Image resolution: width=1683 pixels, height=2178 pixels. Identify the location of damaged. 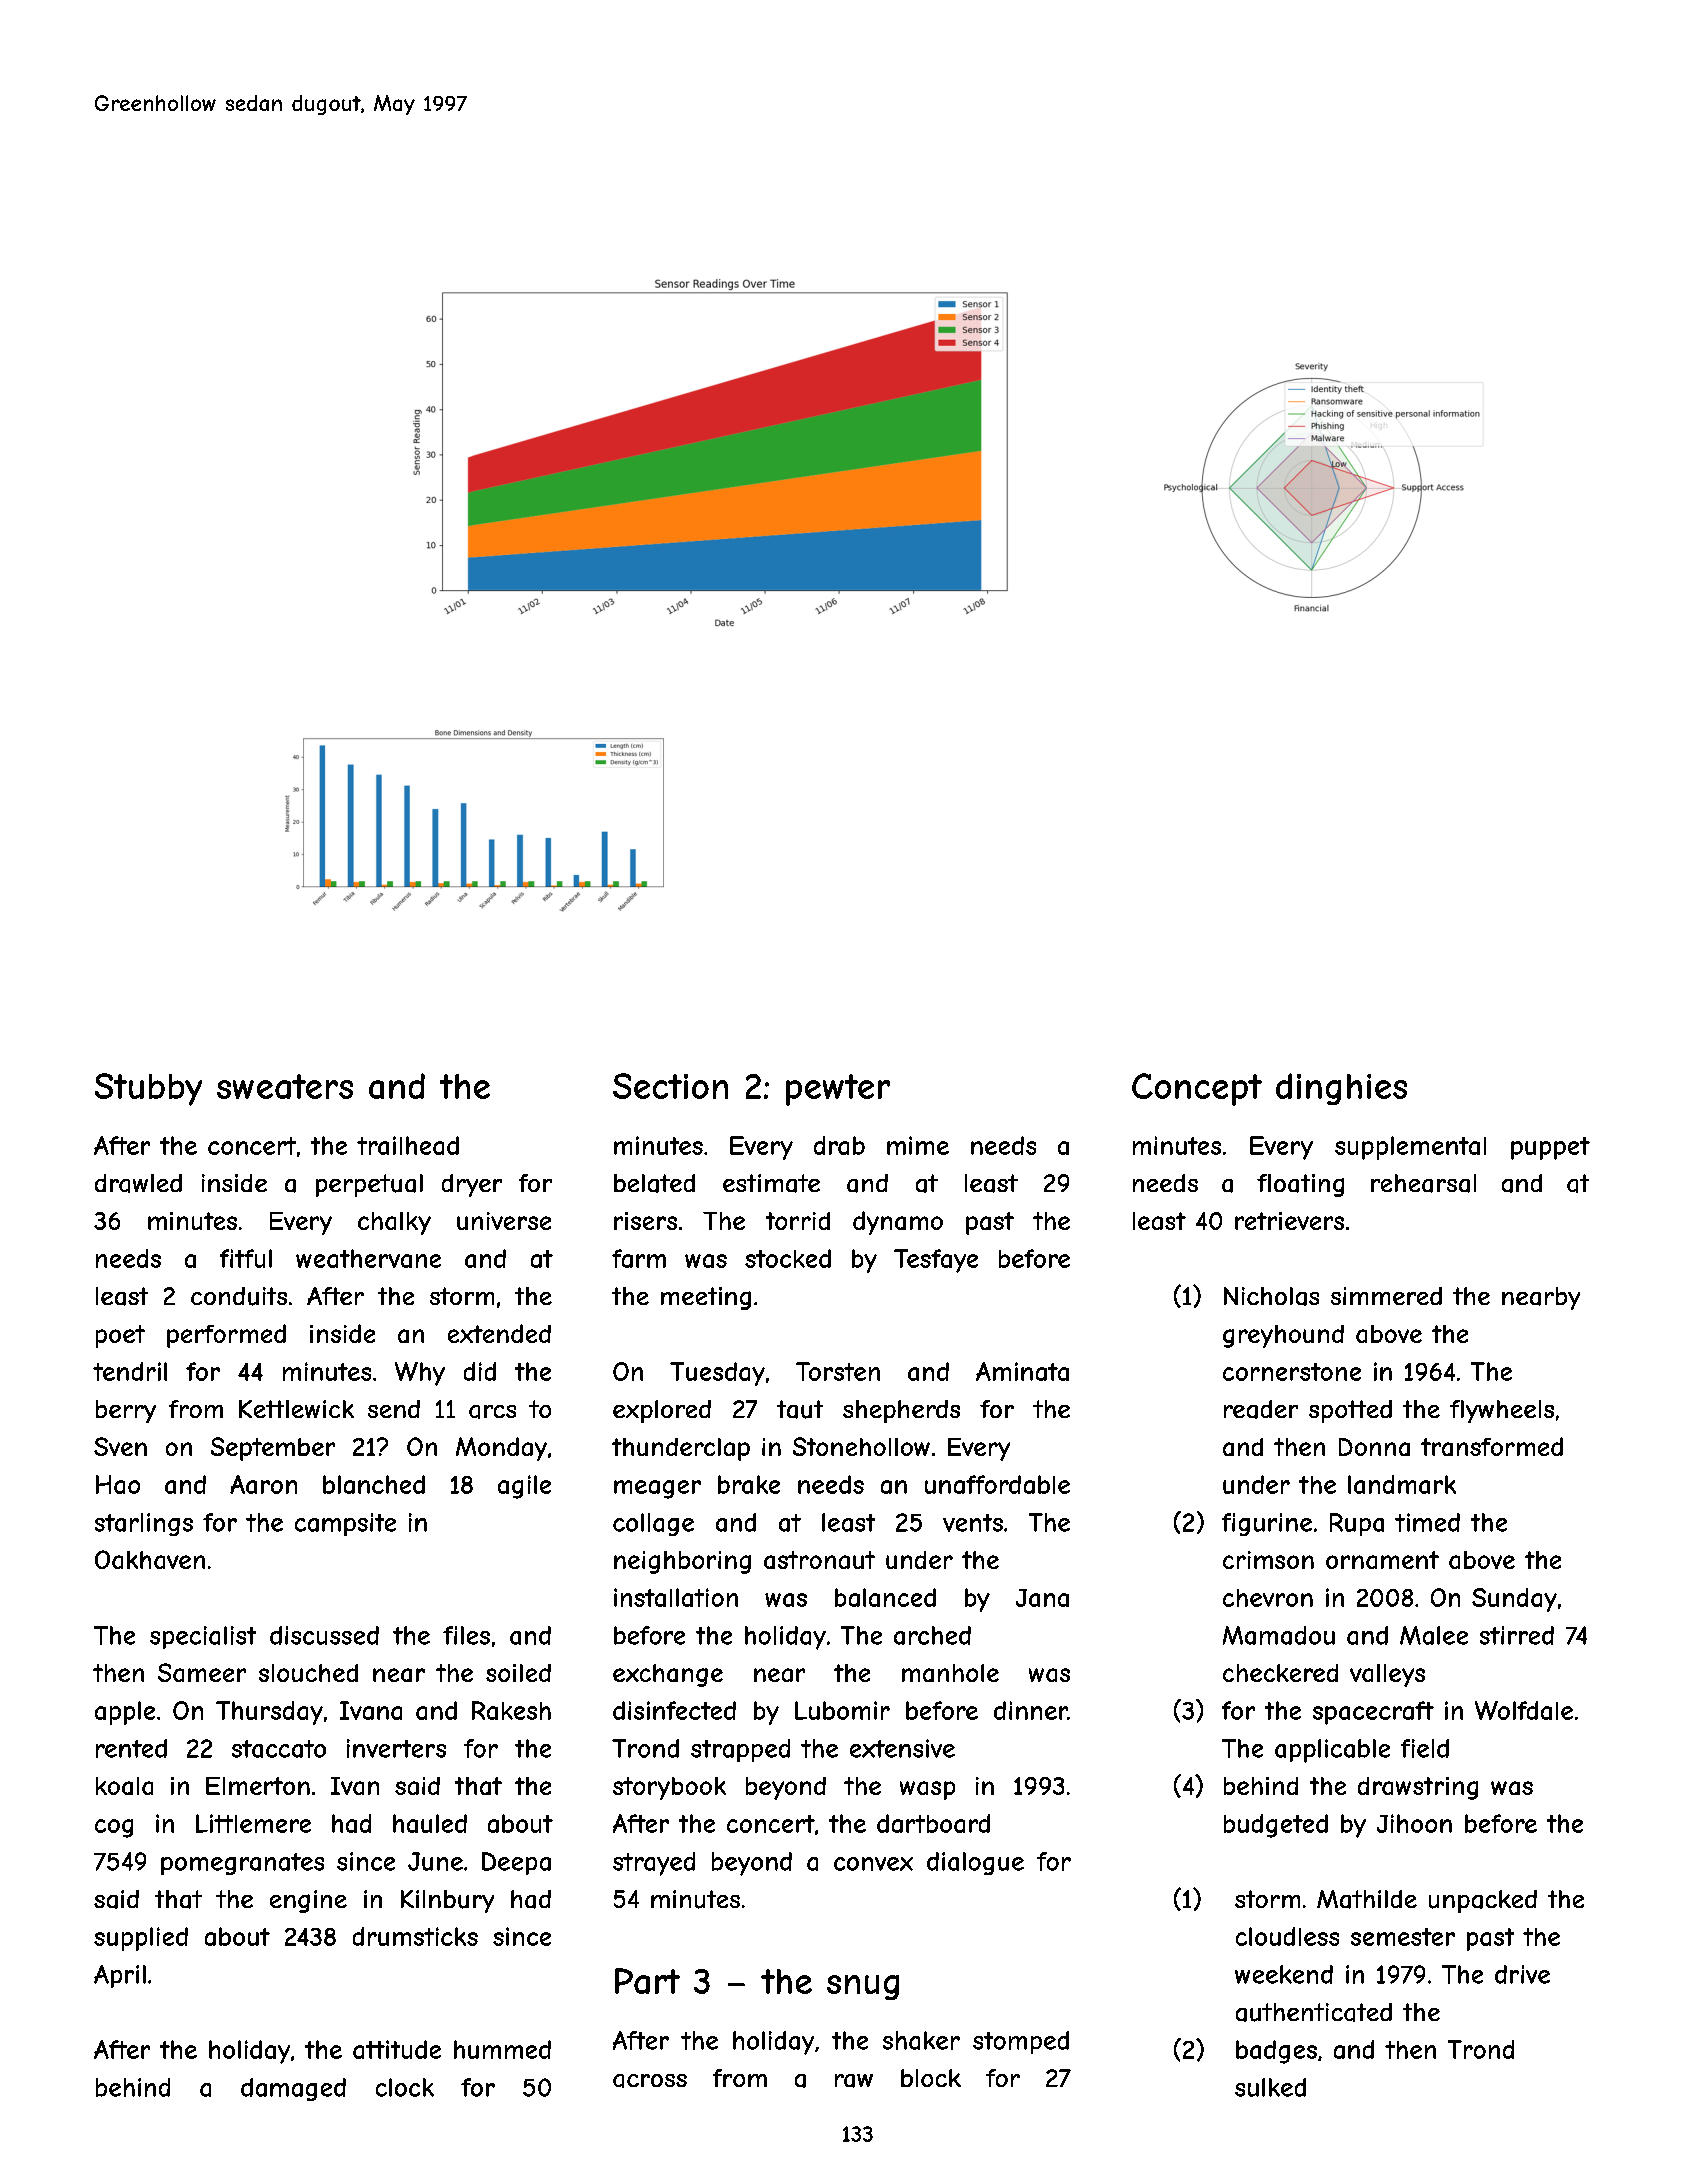
(293, 2089).
